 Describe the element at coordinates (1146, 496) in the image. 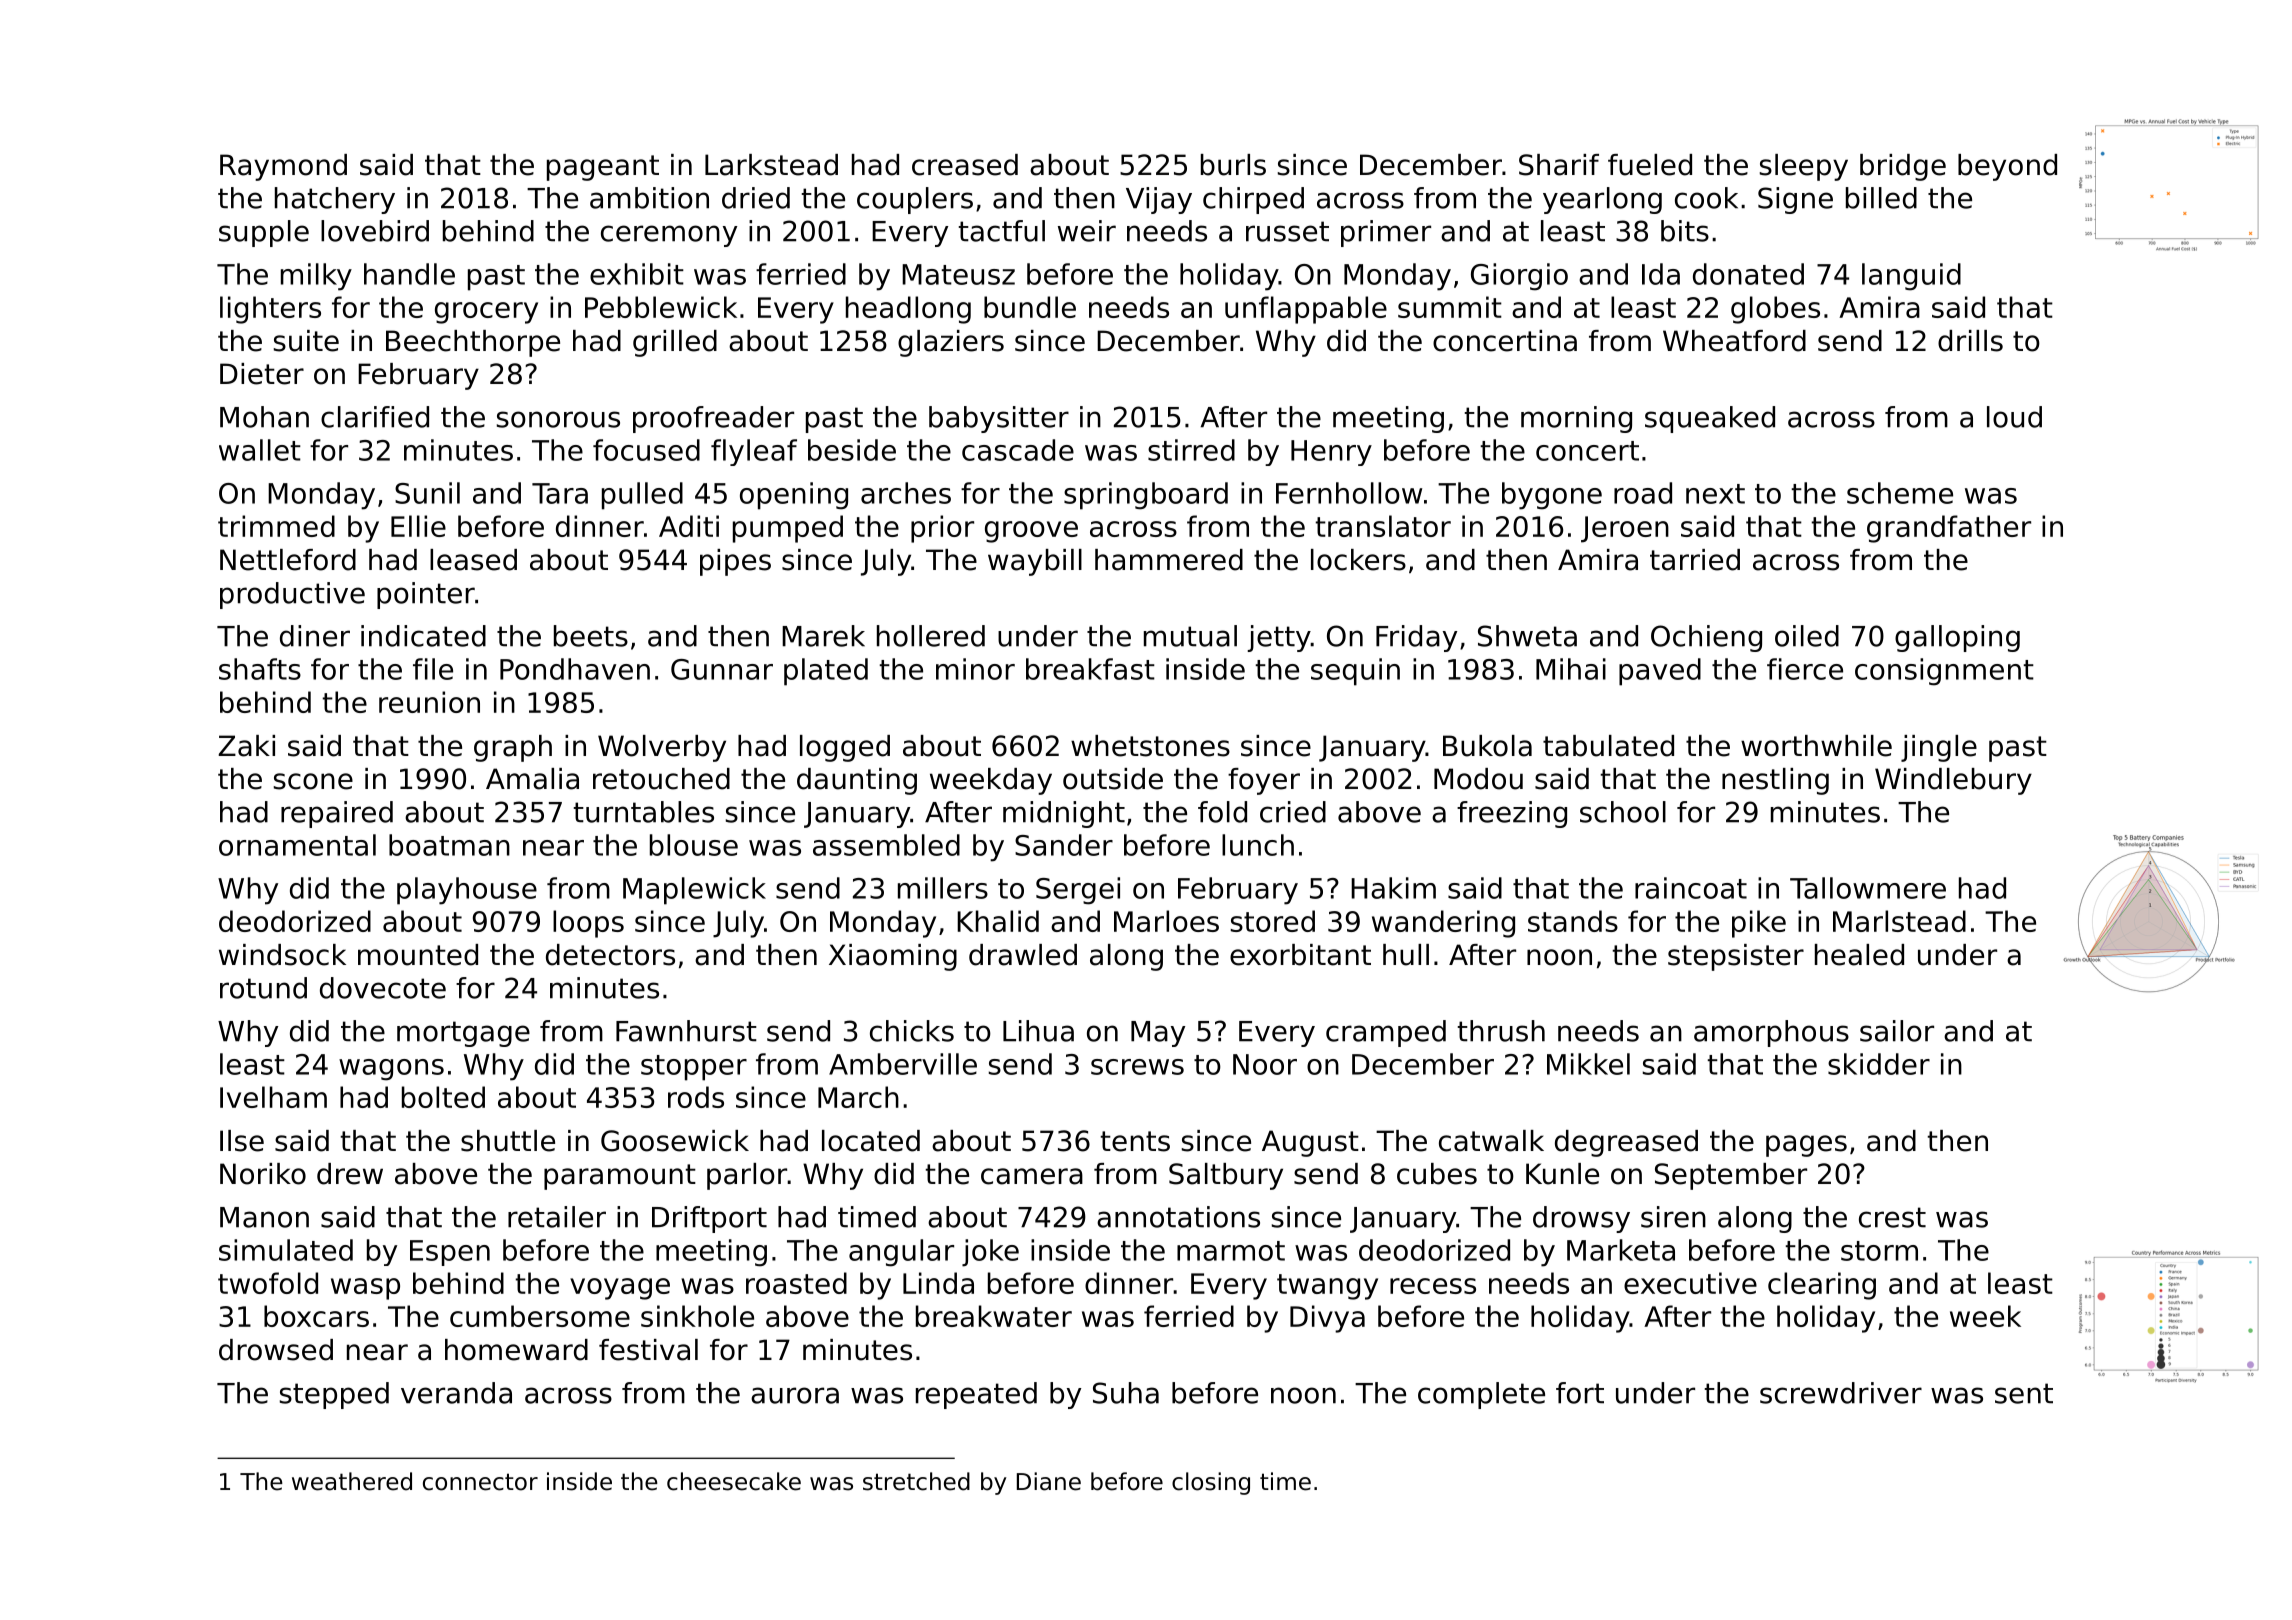

I see `springboard` at that location.
